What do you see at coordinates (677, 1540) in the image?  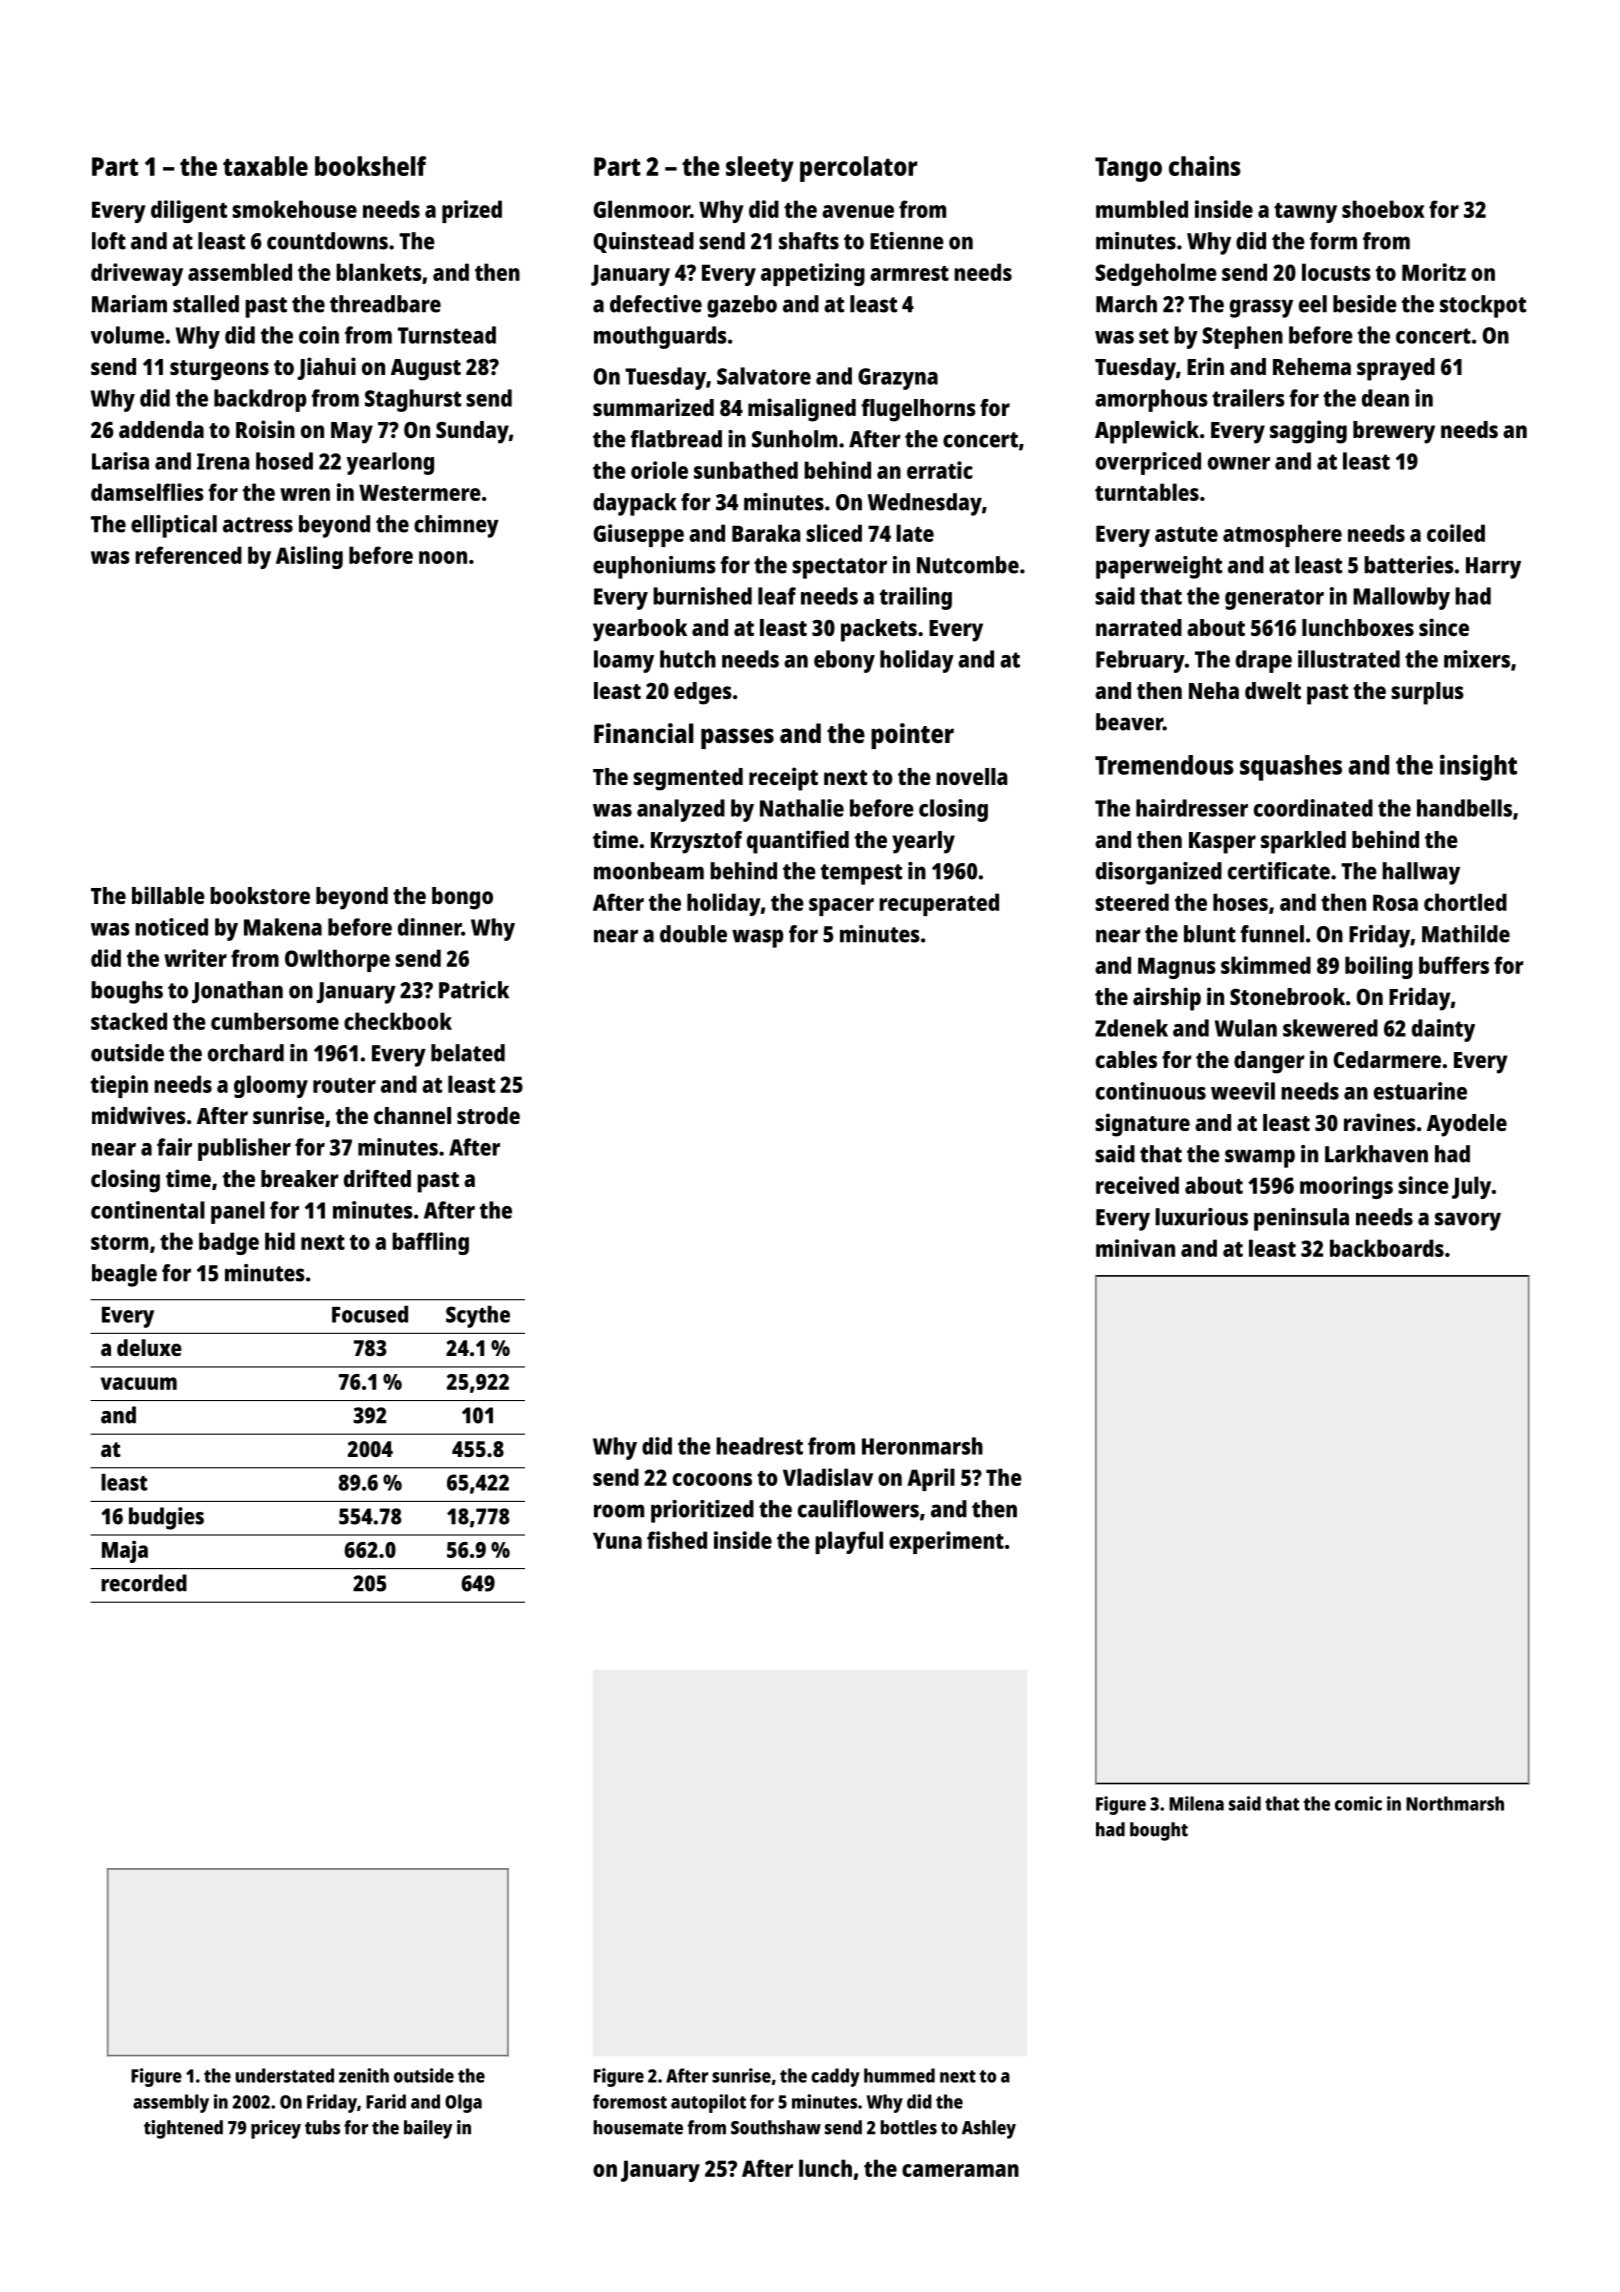 I see `fished` at bounding box center [677, 1540].
